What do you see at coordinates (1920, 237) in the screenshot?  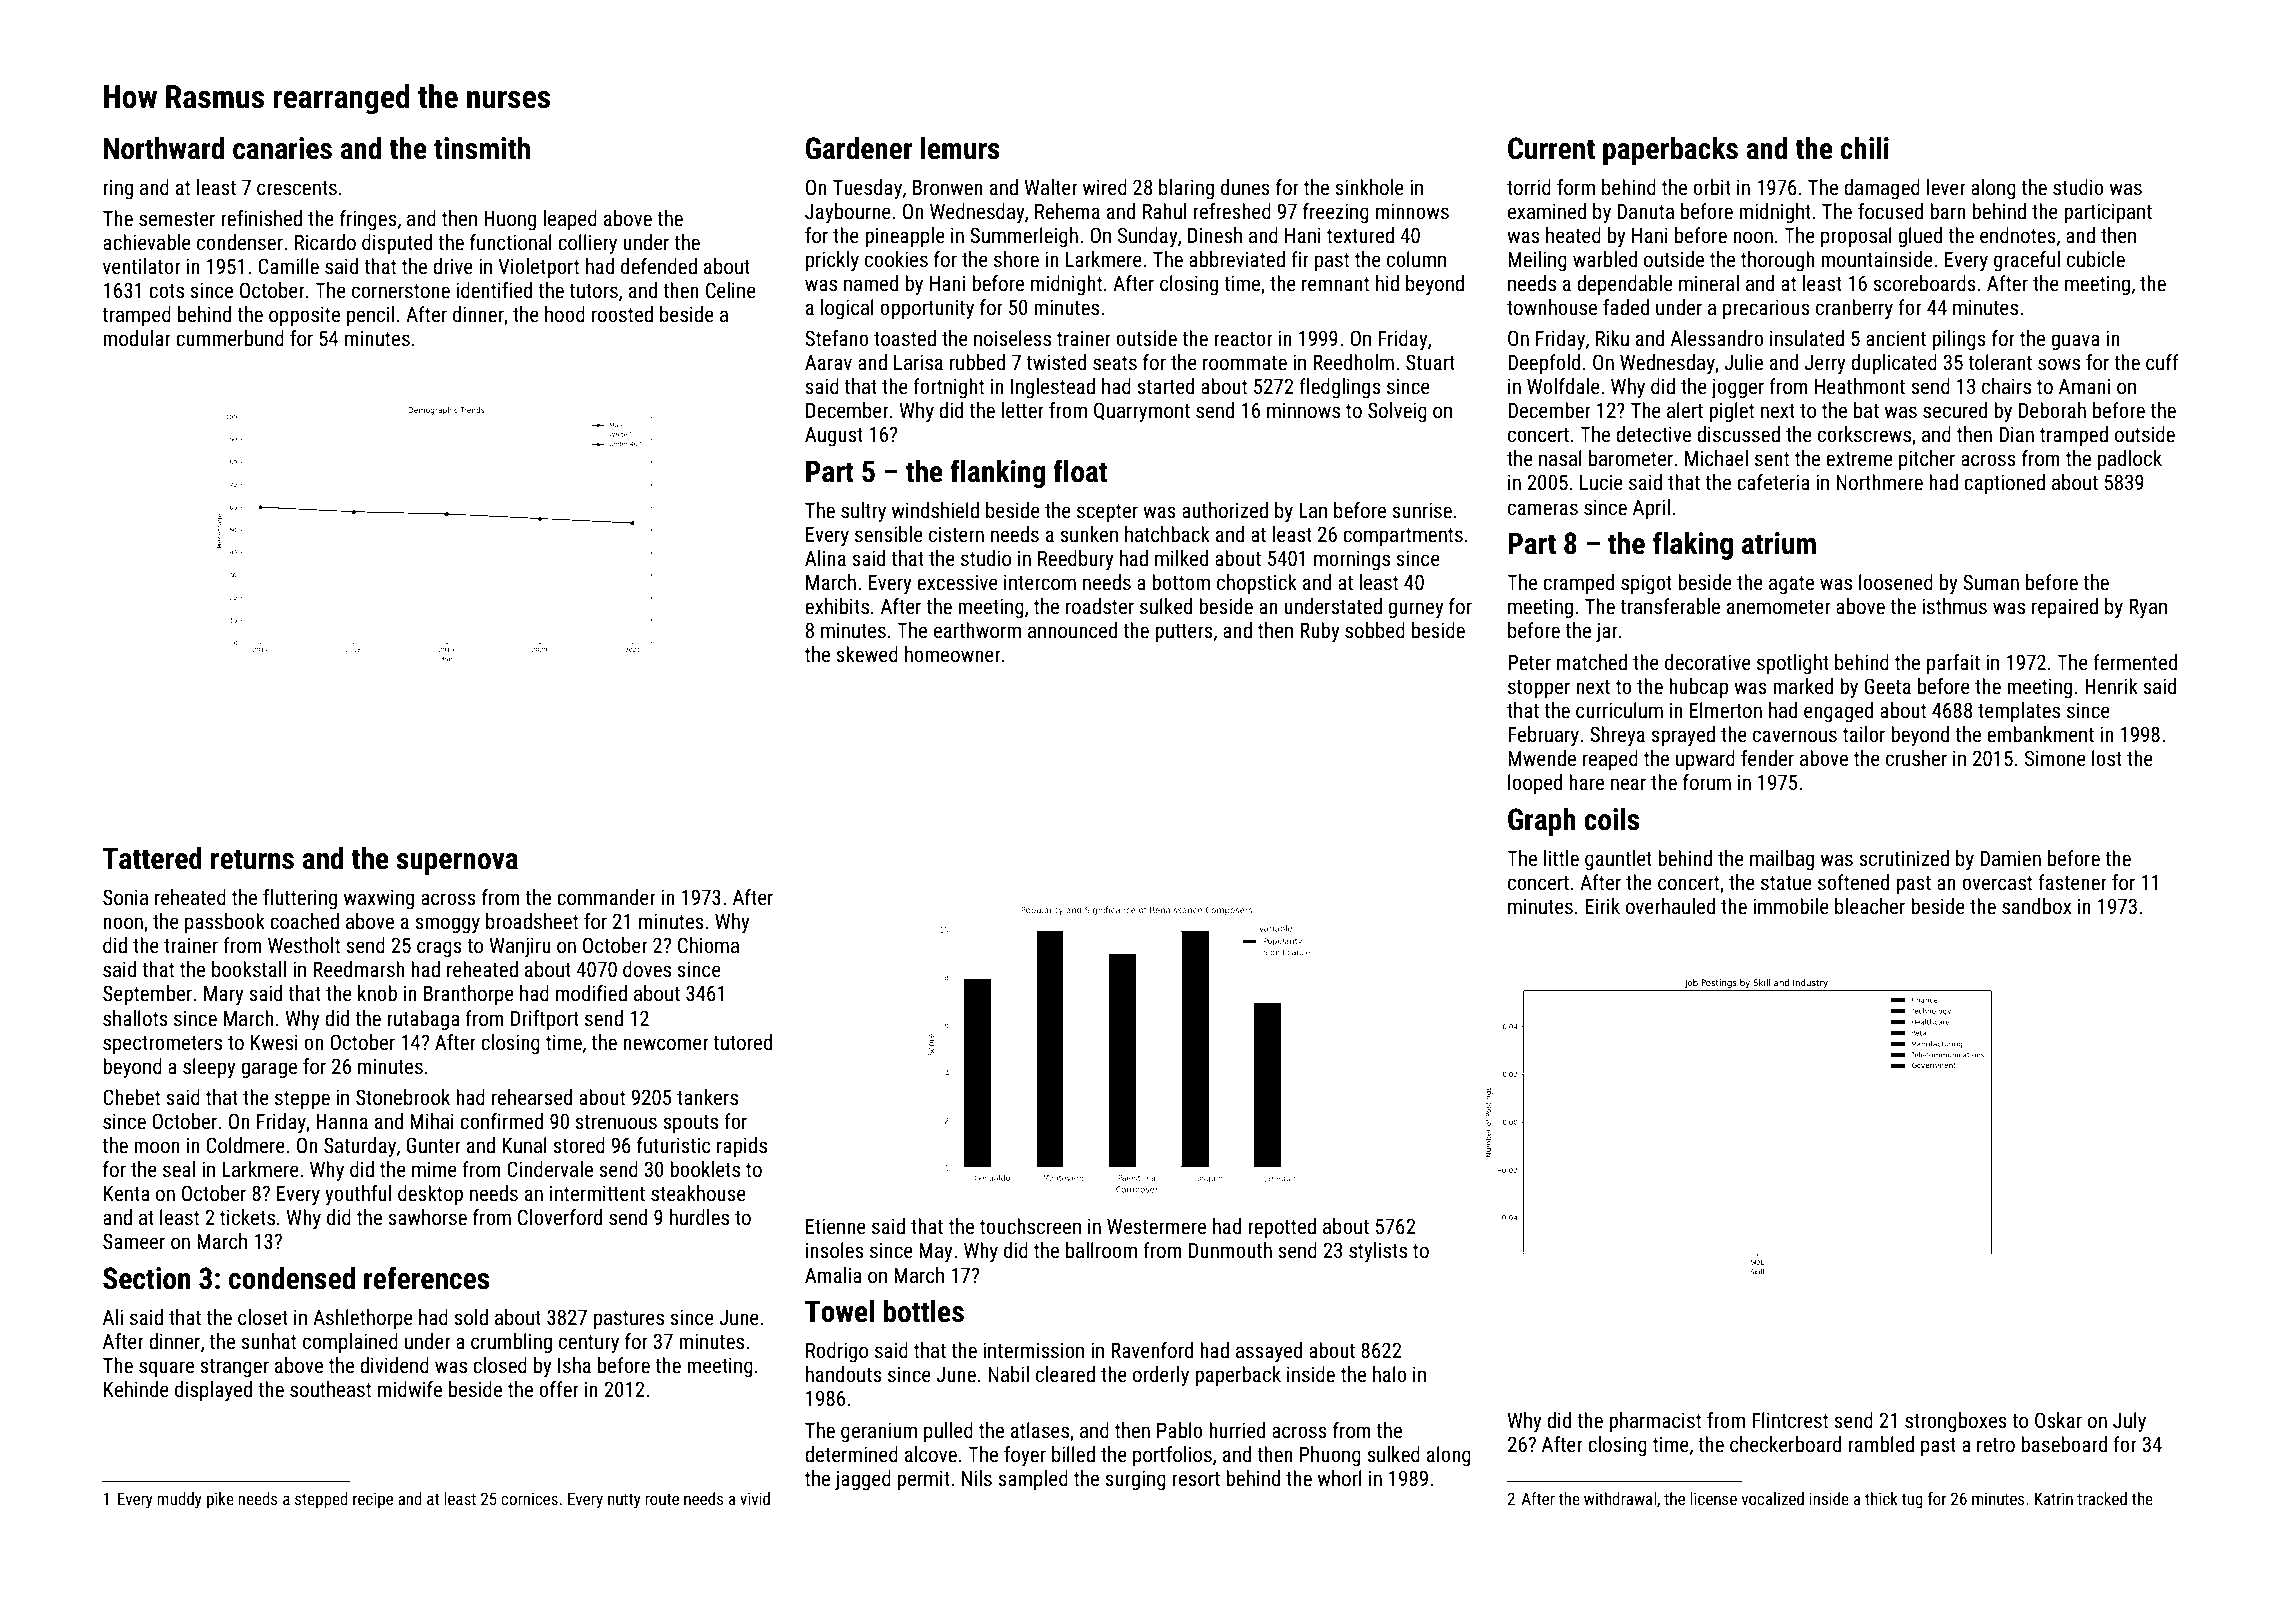 I see `glued` at bounding box center [1920, 237].
